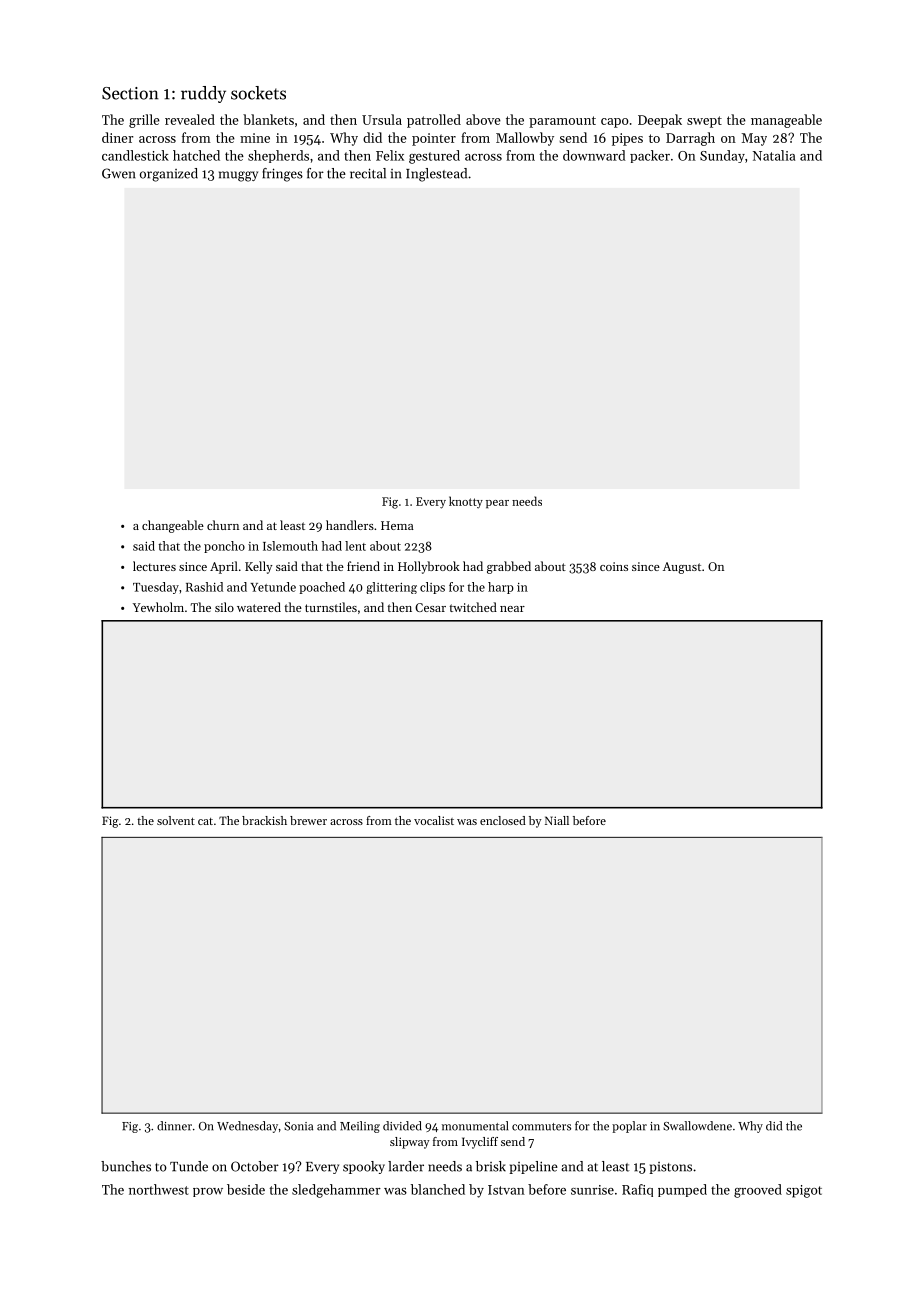  I want to click on Section, so click(130, 93).
